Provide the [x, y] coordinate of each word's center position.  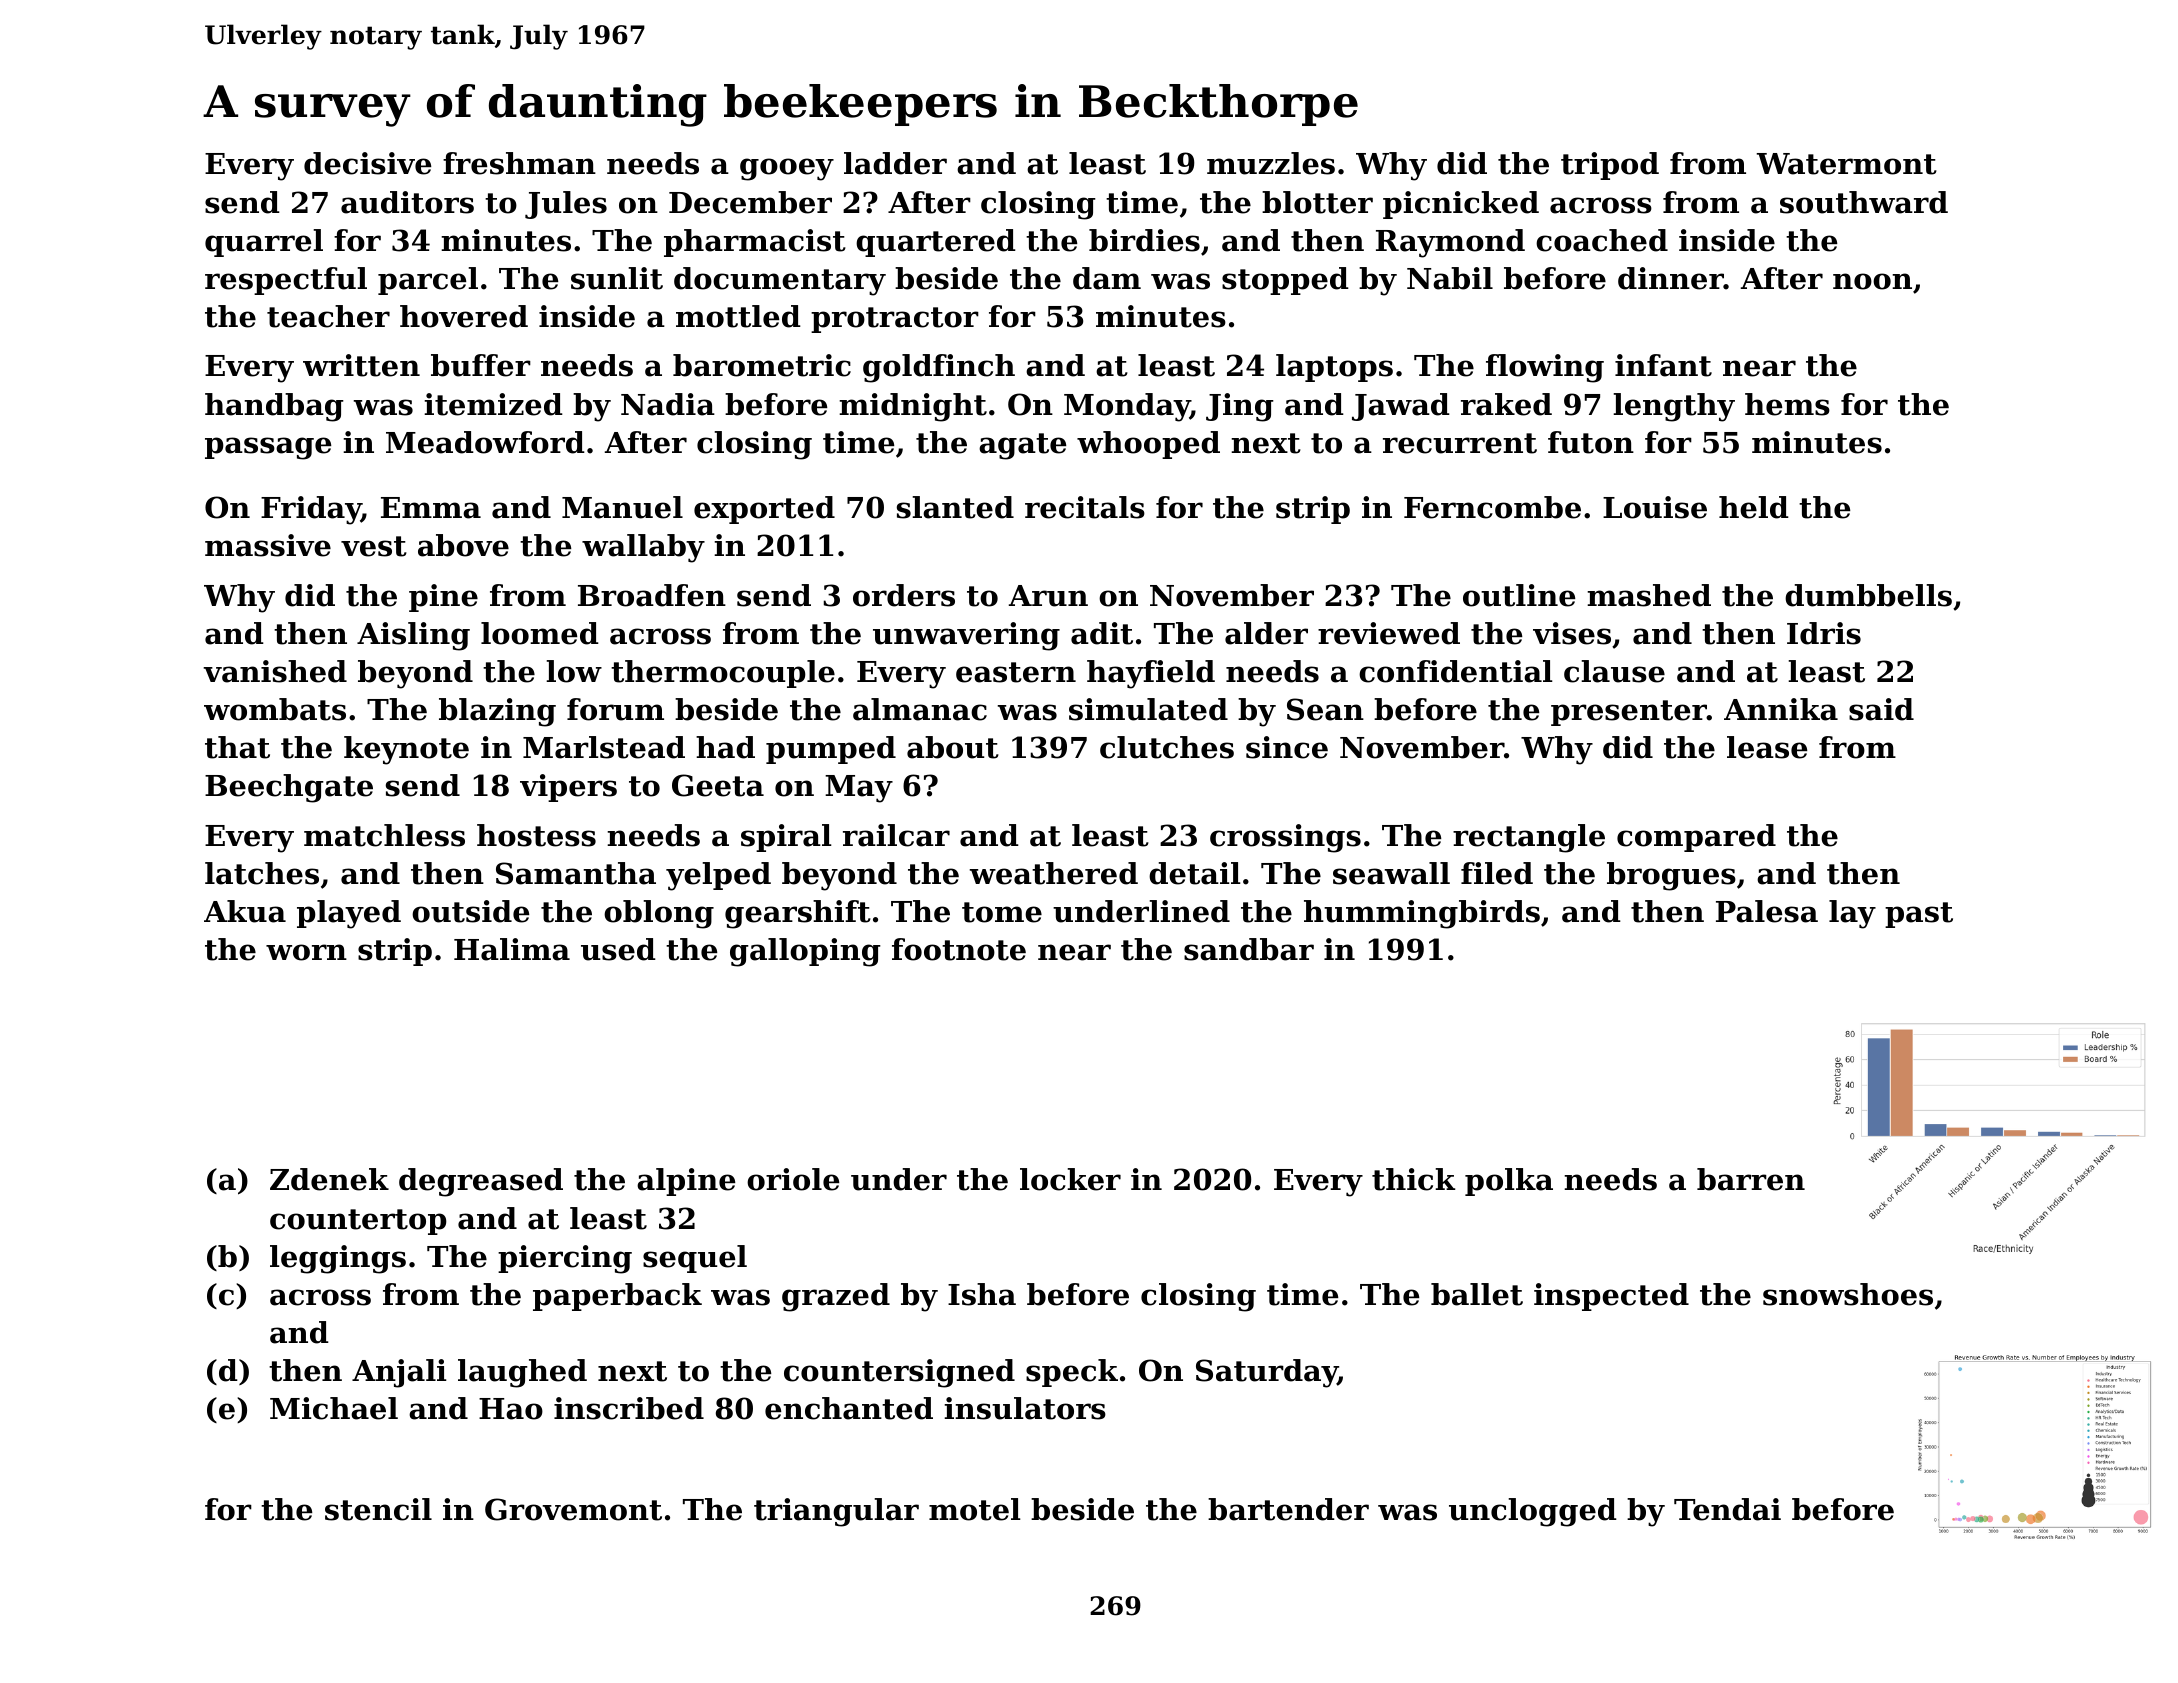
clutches [1167, 747]
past [1919, 915]
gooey [787, 169]
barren [1751, 1179]
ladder [895, 163]
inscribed [629, 1408]
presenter [1629, 713]
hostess [536, 835]
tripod [1610, 166]
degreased [481, 1182]
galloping [805, 952]
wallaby [643, 548]
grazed [836, 1297]
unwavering [966, 636]
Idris [1824, 633]
